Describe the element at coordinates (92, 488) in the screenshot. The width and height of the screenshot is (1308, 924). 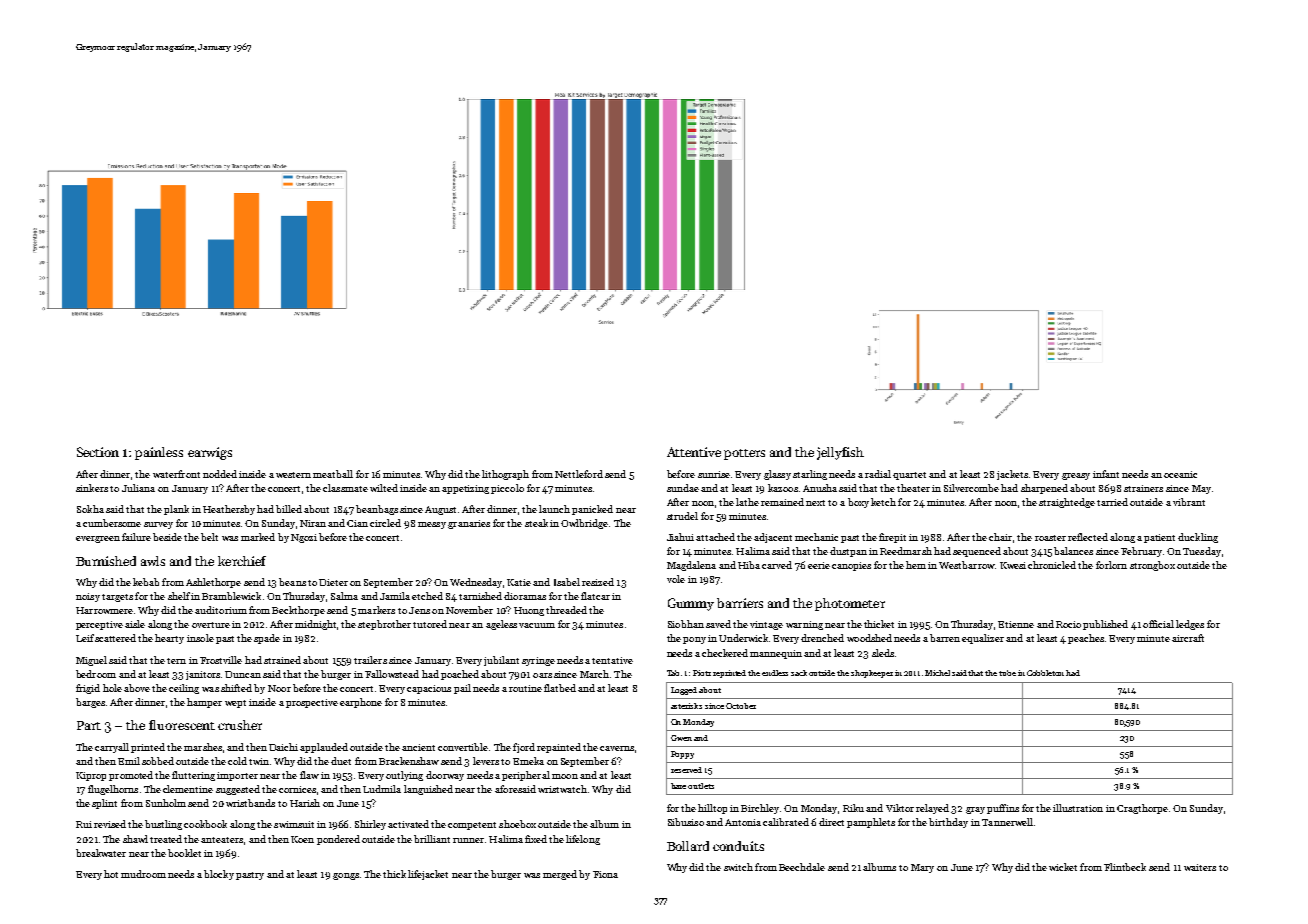
I see `sinkers` at that location.
